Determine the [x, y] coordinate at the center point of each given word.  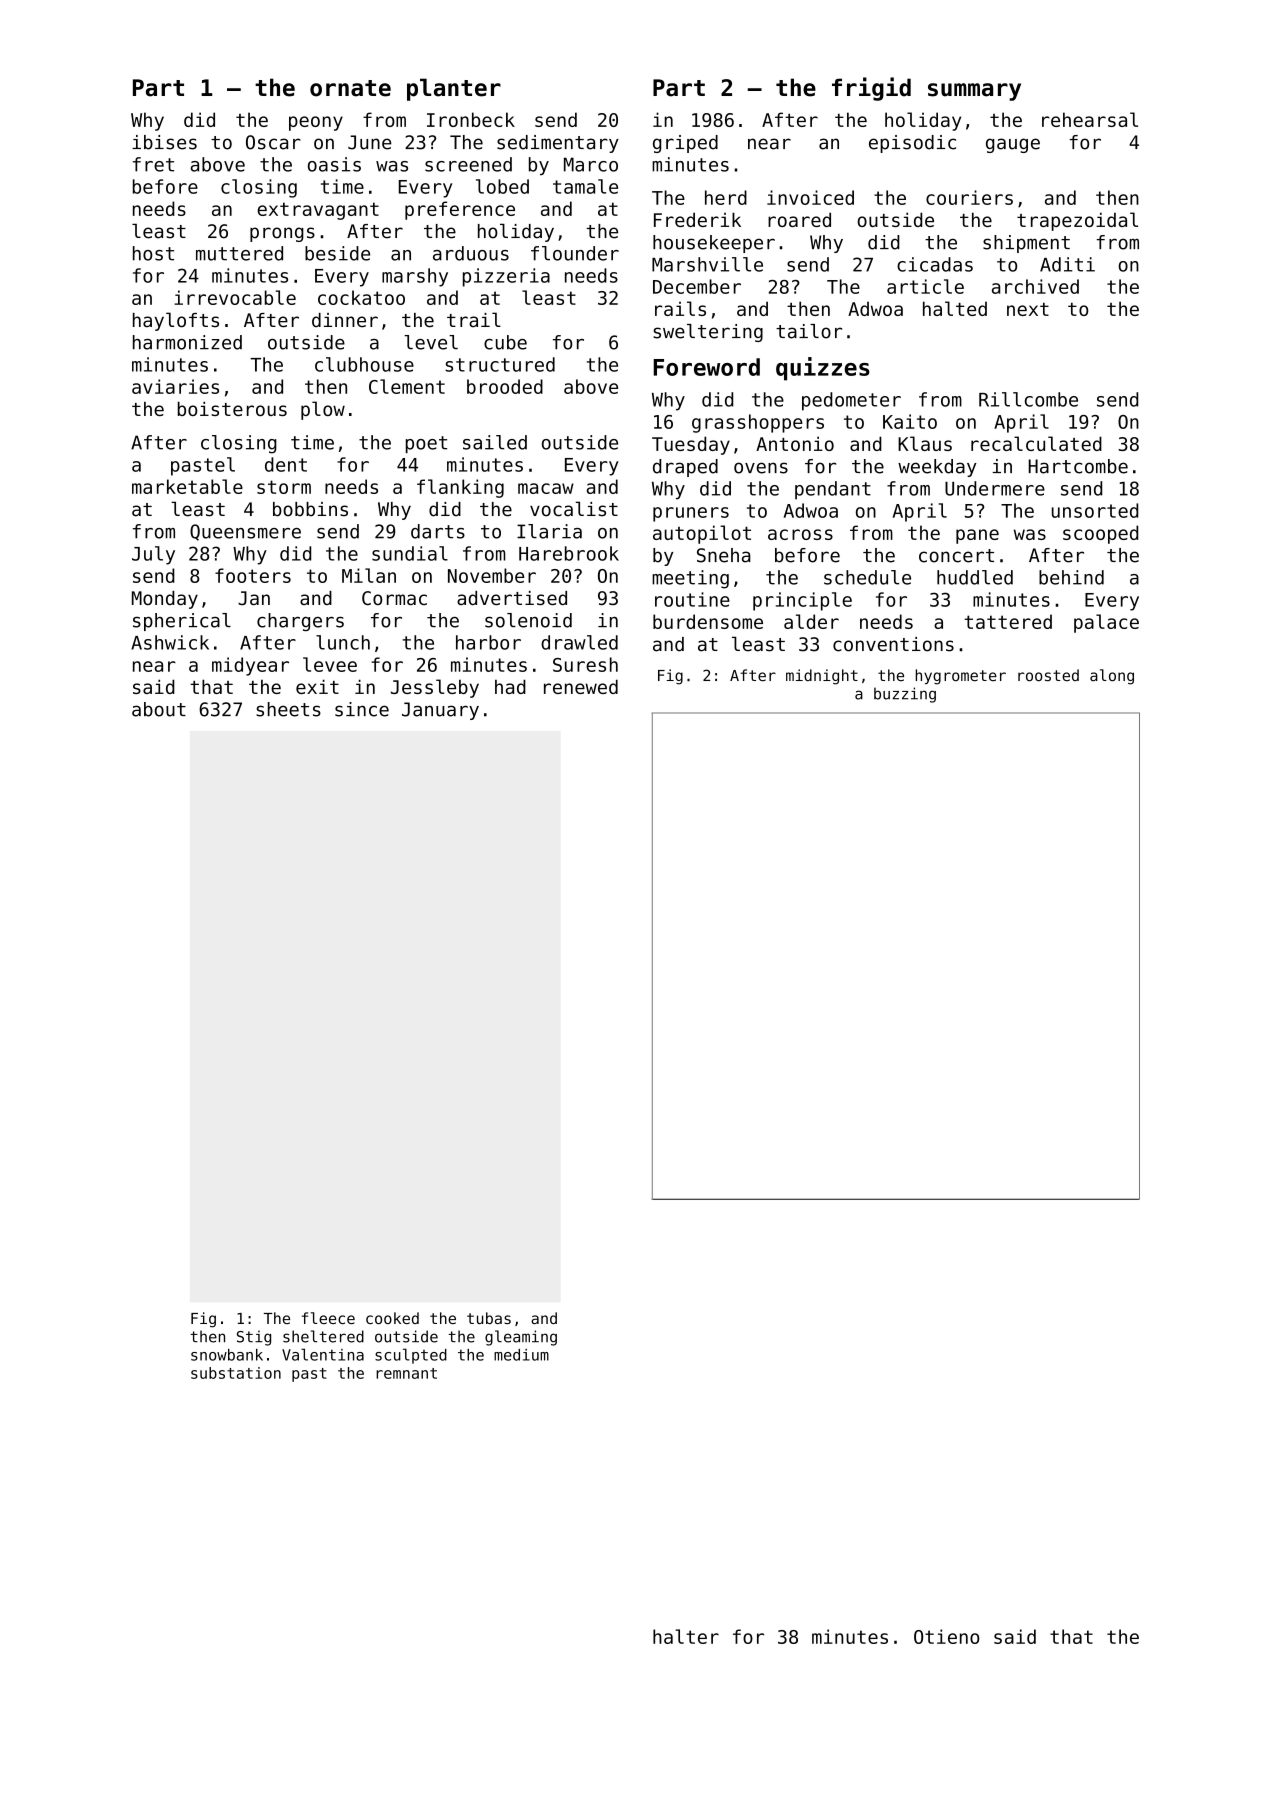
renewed [581, 686]
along [1112, 677]
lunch [343, 642]
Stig [254, 1338]
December [697, 286]
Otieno [947, 1636]
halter [686, 1636]
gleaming [521, 1338]
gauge [1013, 145]
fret [153, 164]
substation [236, 1373]
